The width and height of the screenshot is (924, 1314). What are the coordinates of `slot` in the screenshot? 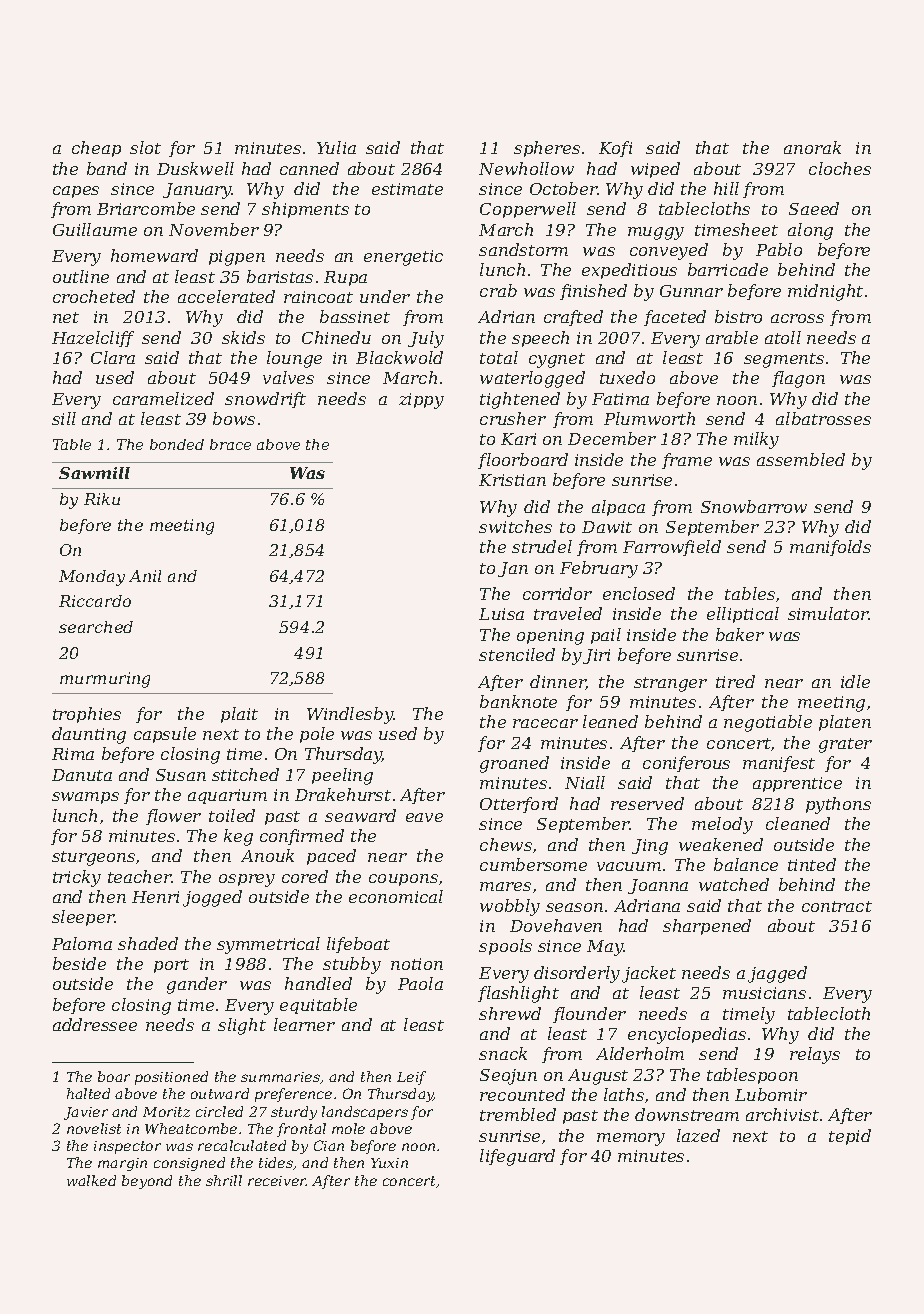 It's located at (145, 147).
